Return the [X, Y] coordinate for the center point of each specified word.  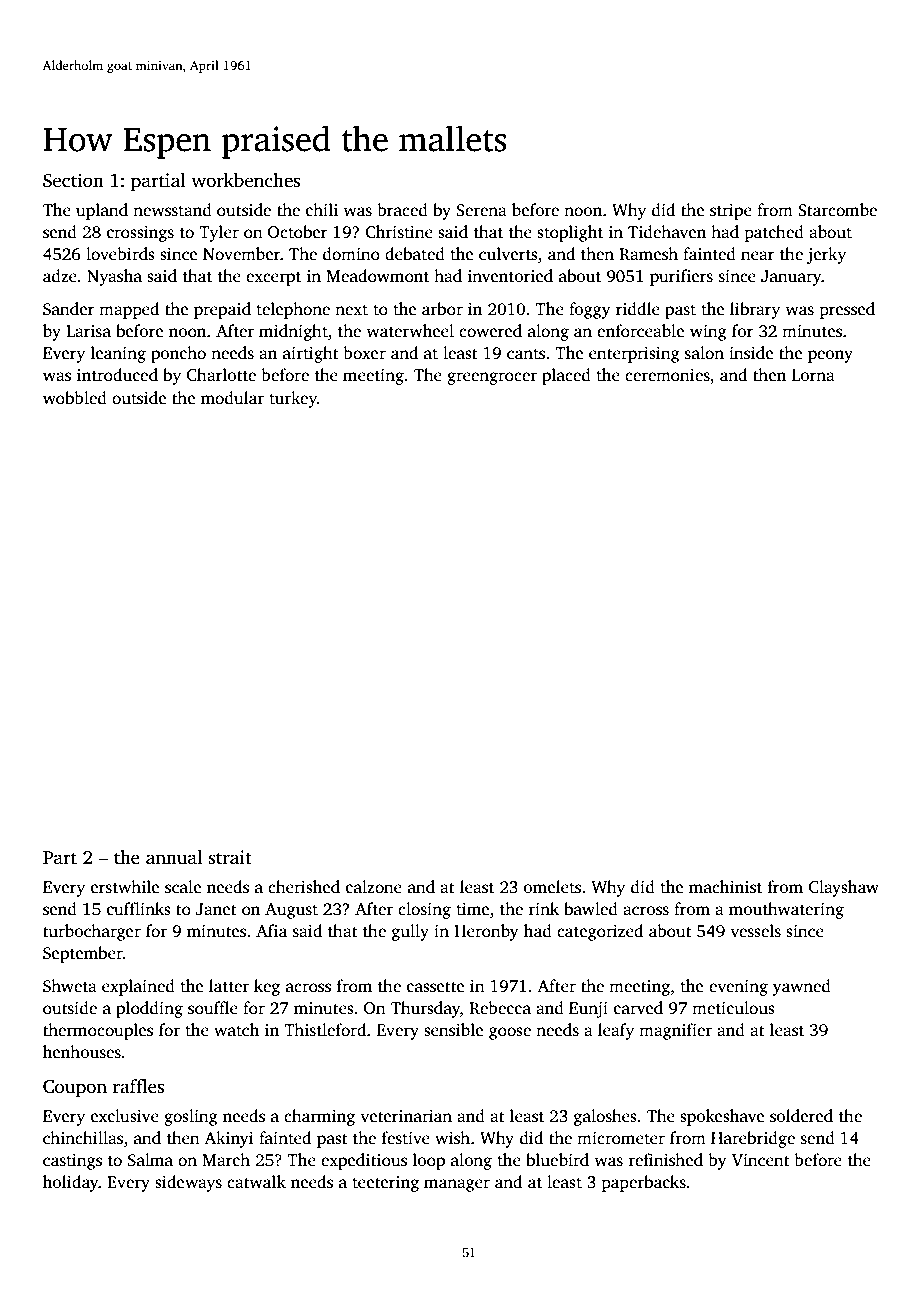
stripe [731, 212]
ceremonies [667, 375]
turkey [293, 399]
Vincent [761, 1160]
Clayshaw [844, 888]
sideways [188, 1183]
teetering [385, 1184]
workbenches [245, 180]
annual [174, 857]
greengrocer [492, 378]
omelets [552, 887]
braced [402, 210]
